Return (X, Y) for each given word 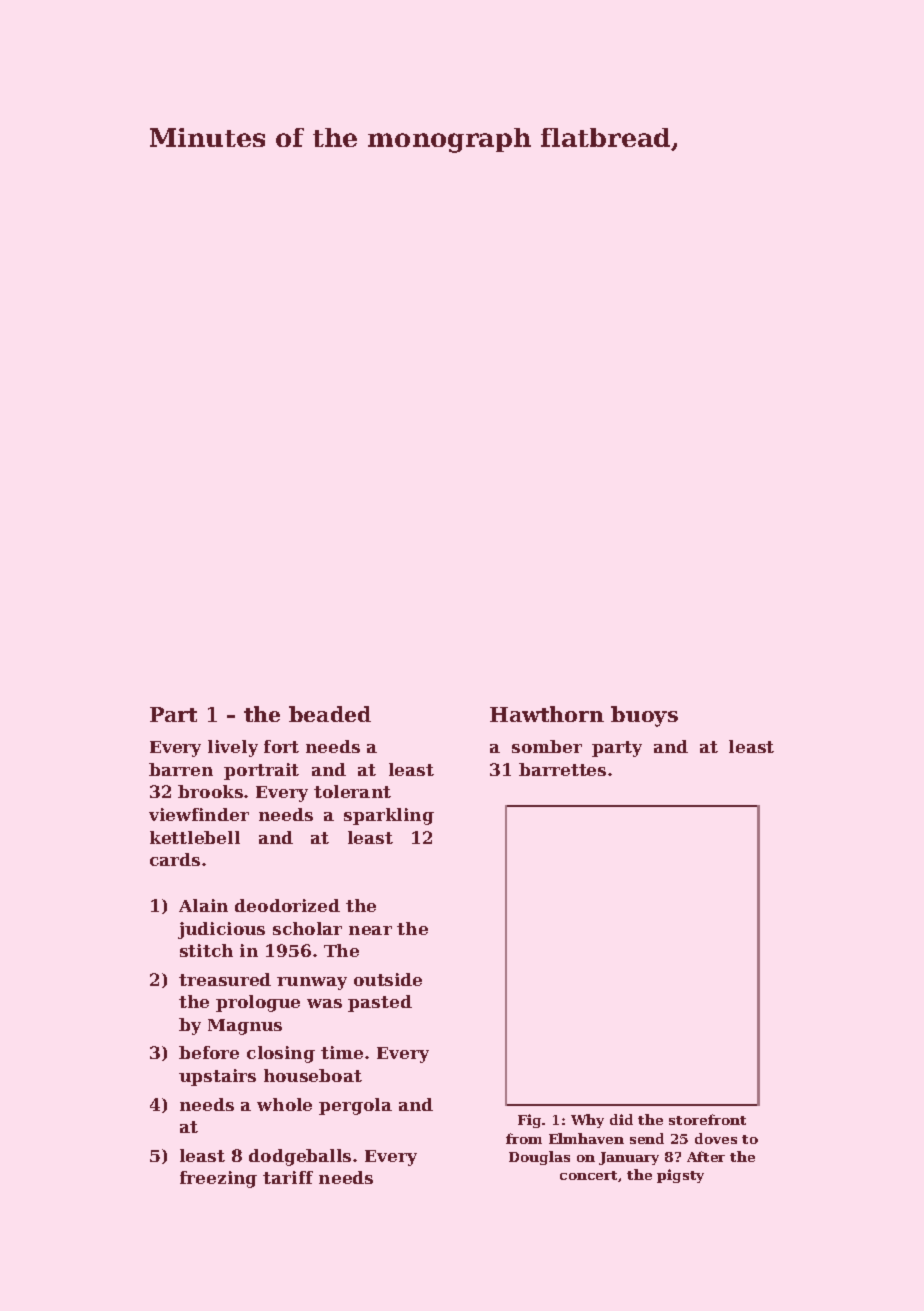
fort (281, 746)
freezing (218, 1179)
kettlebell (195, 837)
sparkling (389, 816)
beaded (330, 714)
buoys (644, 716)
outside (388, 979)
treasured (225, 979)
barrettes (562, 769)
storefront (707, 1119)
